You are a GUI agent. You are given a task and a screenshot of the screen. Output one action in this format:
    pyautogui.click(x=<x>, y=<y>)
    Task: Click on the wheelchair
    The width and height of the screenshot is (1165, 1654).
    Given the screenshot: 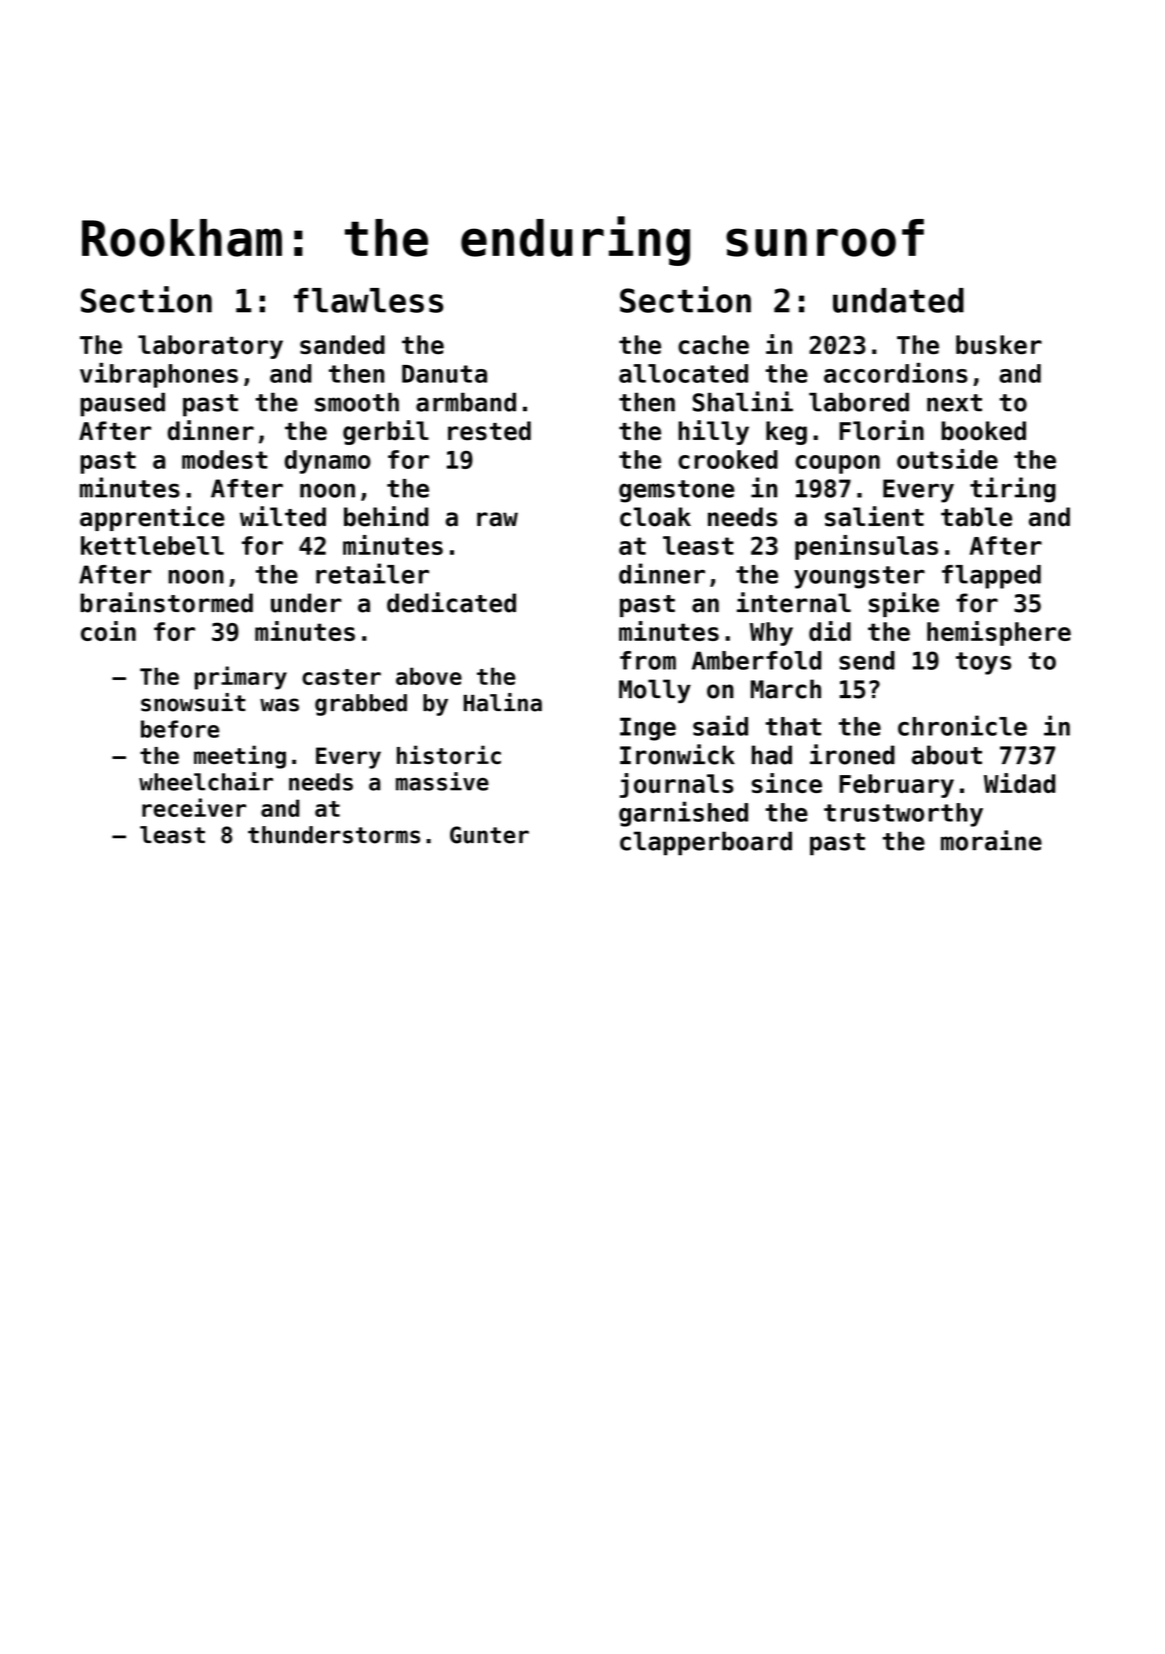 What is the action you would take?
    pyautogui.click(x=206, y=781)
